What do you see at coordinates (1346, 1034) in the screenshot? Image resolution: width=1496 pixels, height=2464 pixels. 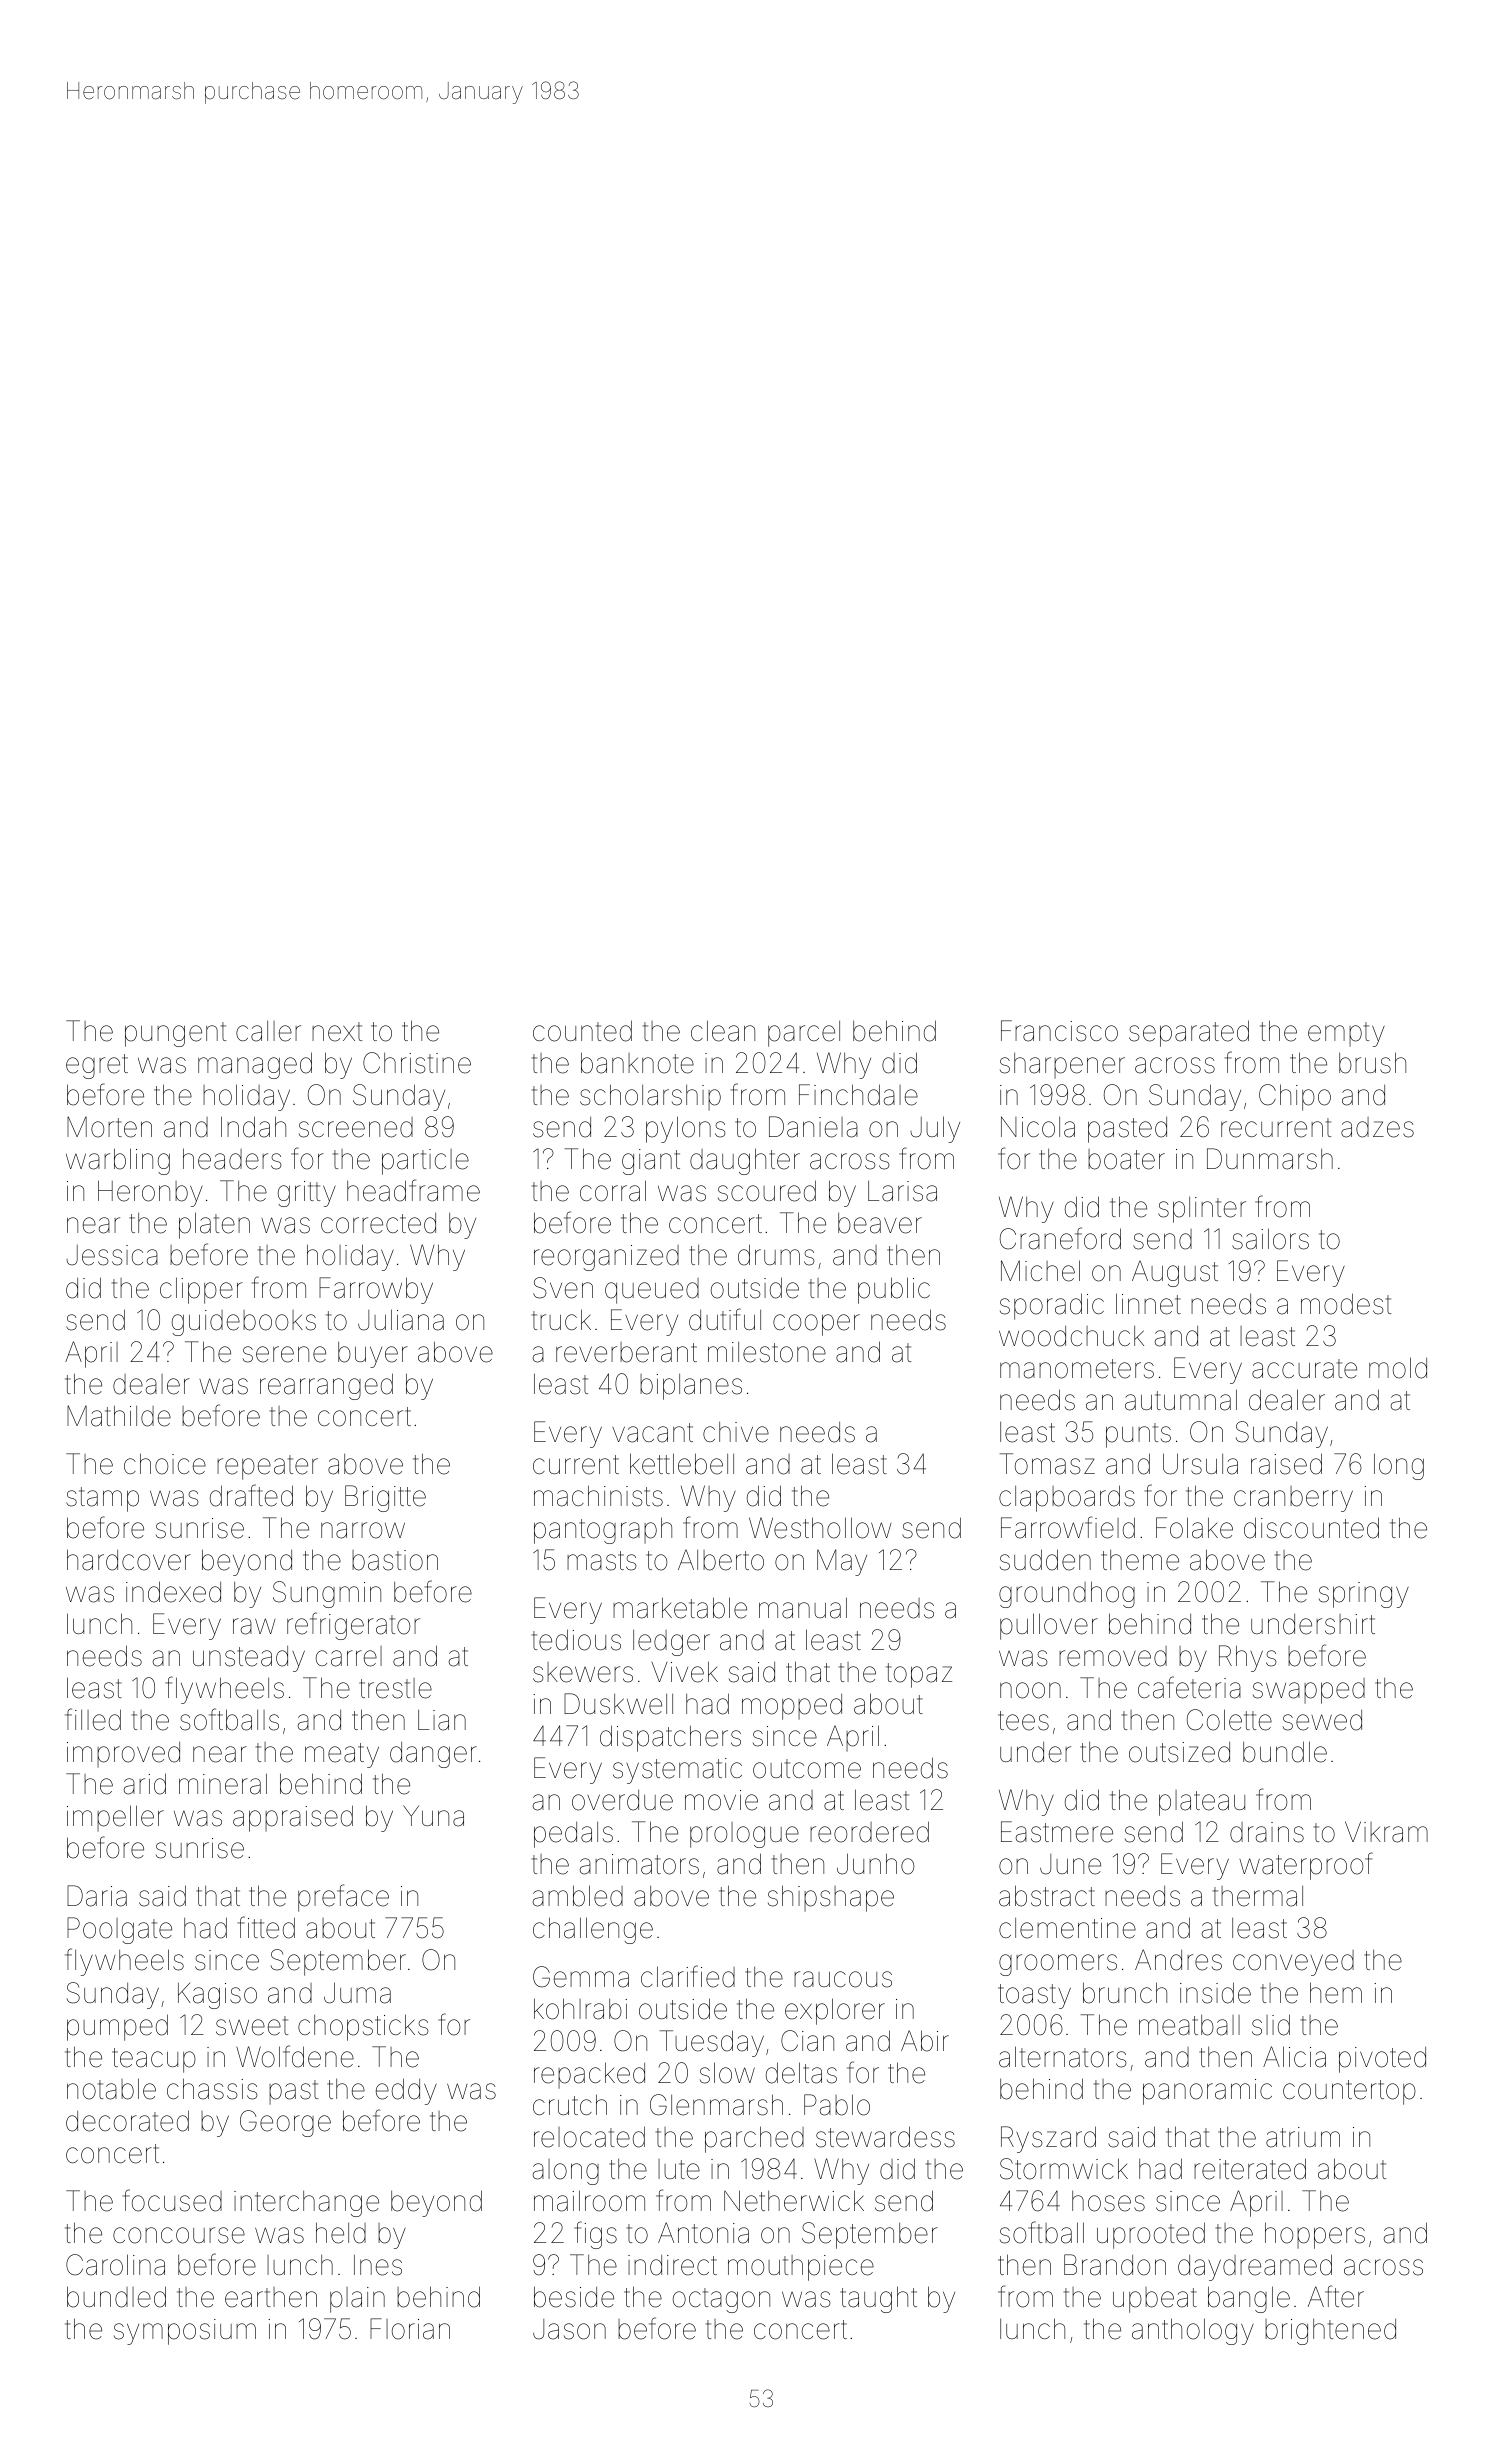 I see `empty` at bounding box center [1346, 1034].
